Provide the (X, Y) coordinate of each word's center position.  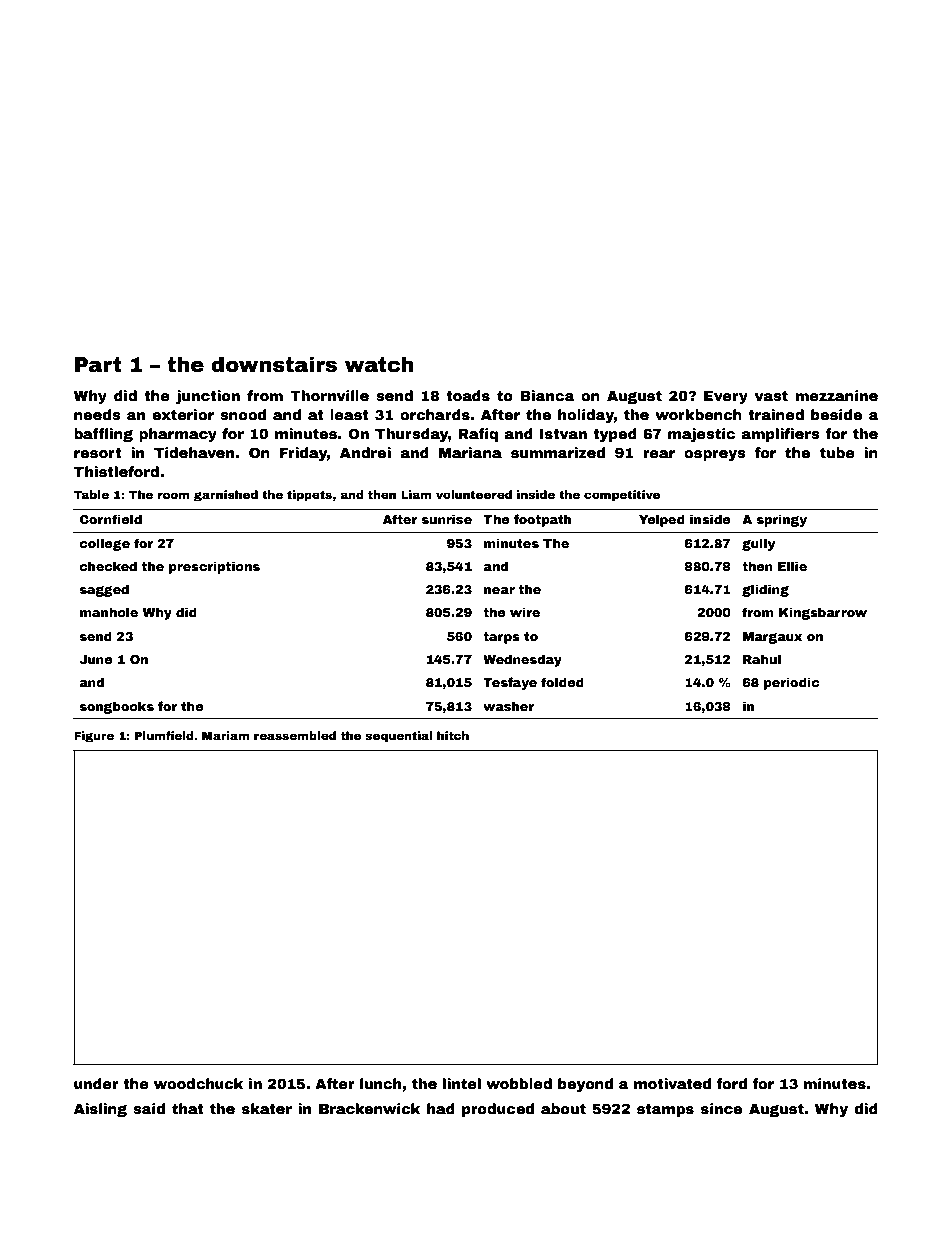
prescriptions (214, 567)
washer (508, 706)
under (96, 1083)
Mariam (225, 735)
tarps (501, 638)
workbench (698, 414)
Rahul (762, 659)
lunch (380, 1083)
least (349, 414)
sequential (398, 737)
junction (208, 397)
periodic (792, 683)
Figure (94, 737)
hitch (453, 735)
